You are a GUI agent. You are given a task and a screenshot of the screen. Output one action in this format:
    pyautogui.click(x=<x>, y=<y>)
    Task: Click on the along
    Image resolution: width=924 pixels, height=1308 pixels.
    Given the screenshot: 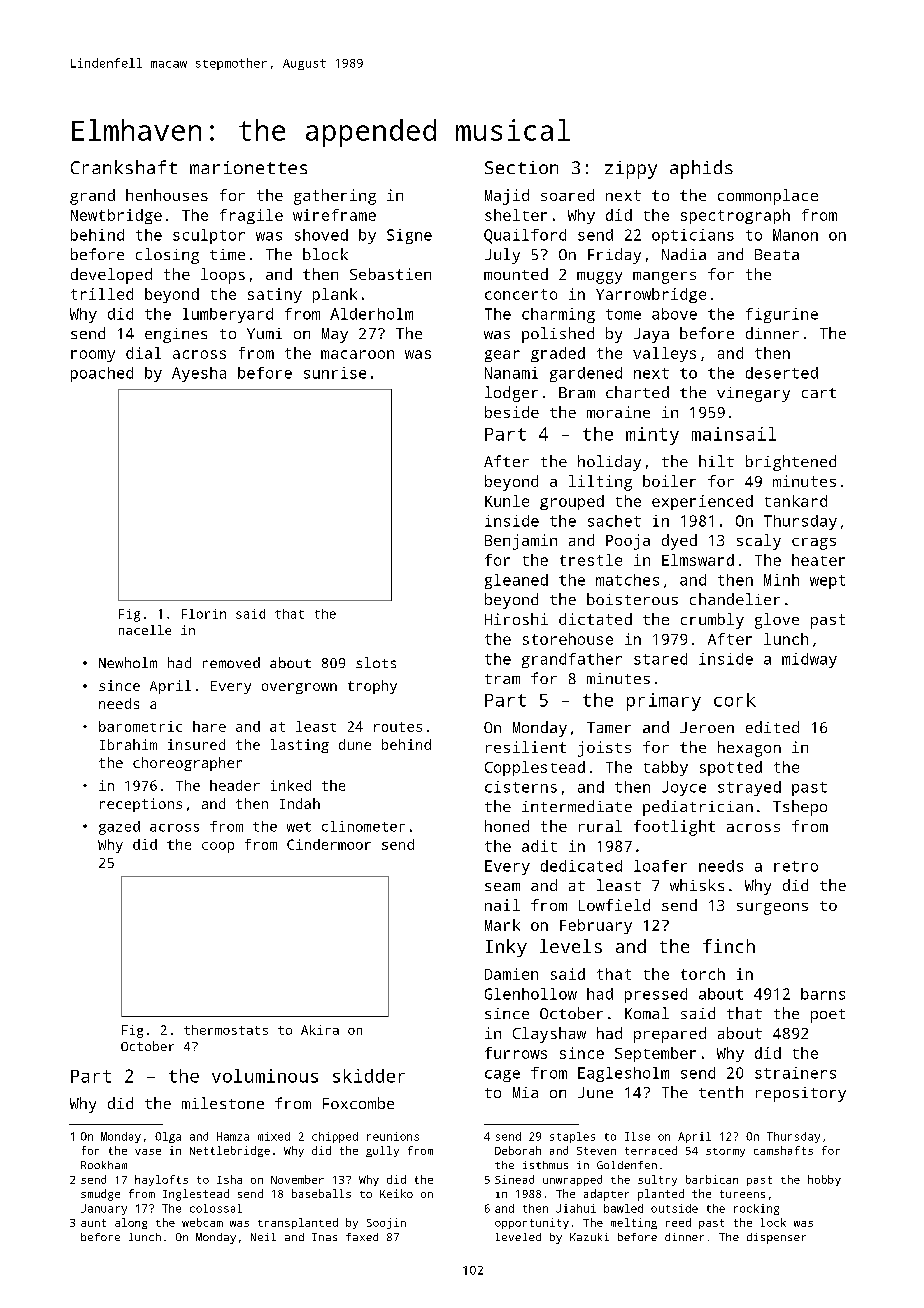 What is the action you would take?
    pyautogui.click(x=131, y=1223)
